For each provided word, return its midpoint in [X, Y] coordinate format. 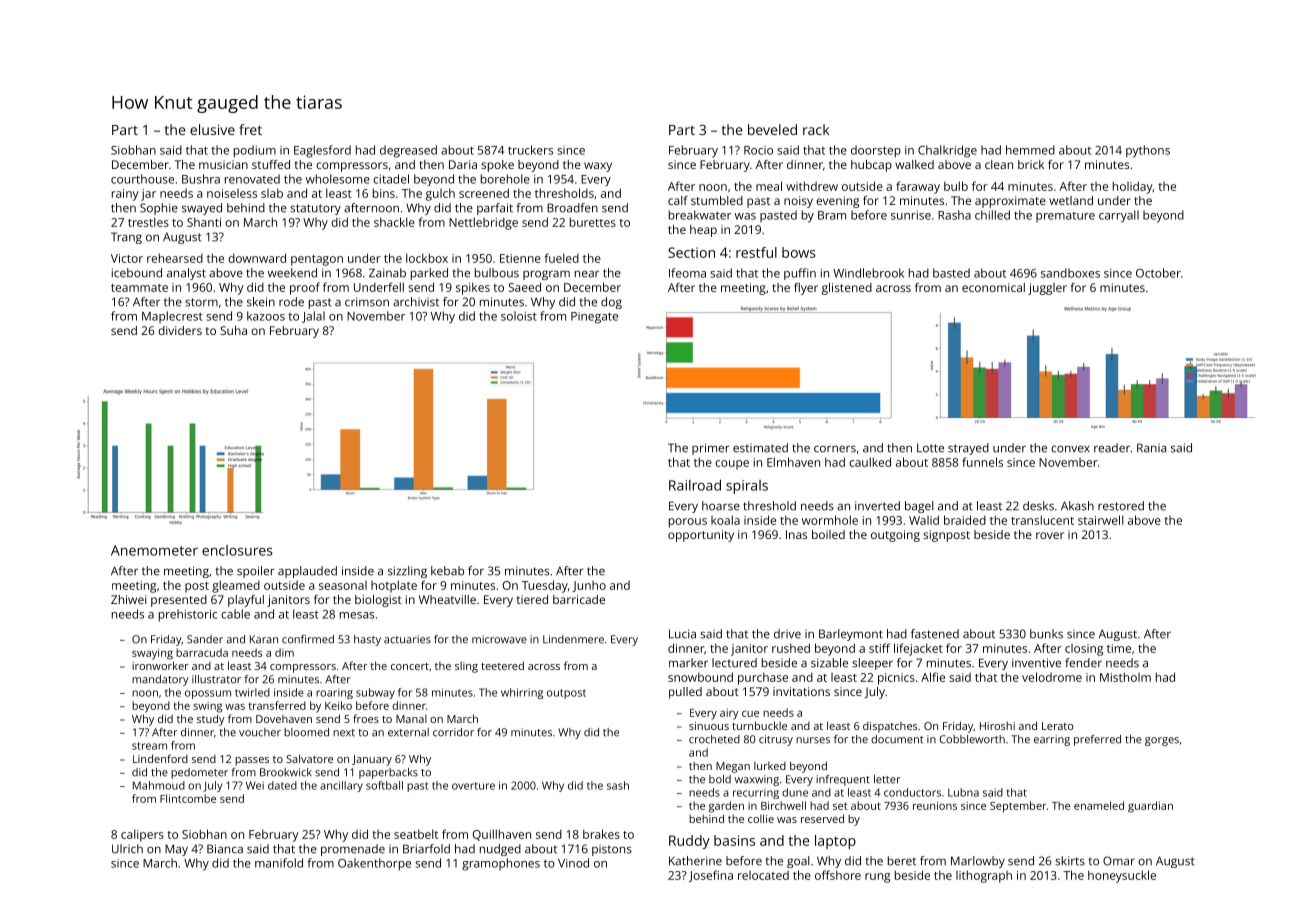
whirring [522, 693]
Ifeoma [687, 273]
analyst [186, 274]
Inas [796, 534]
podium [255, 151]
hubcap [871, 166]
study [211, 720]
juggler [1047, 289]
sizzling [407, 572]
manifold [279, 863]
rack [816, 129]
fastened [935, 634]
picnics [896, 679]
